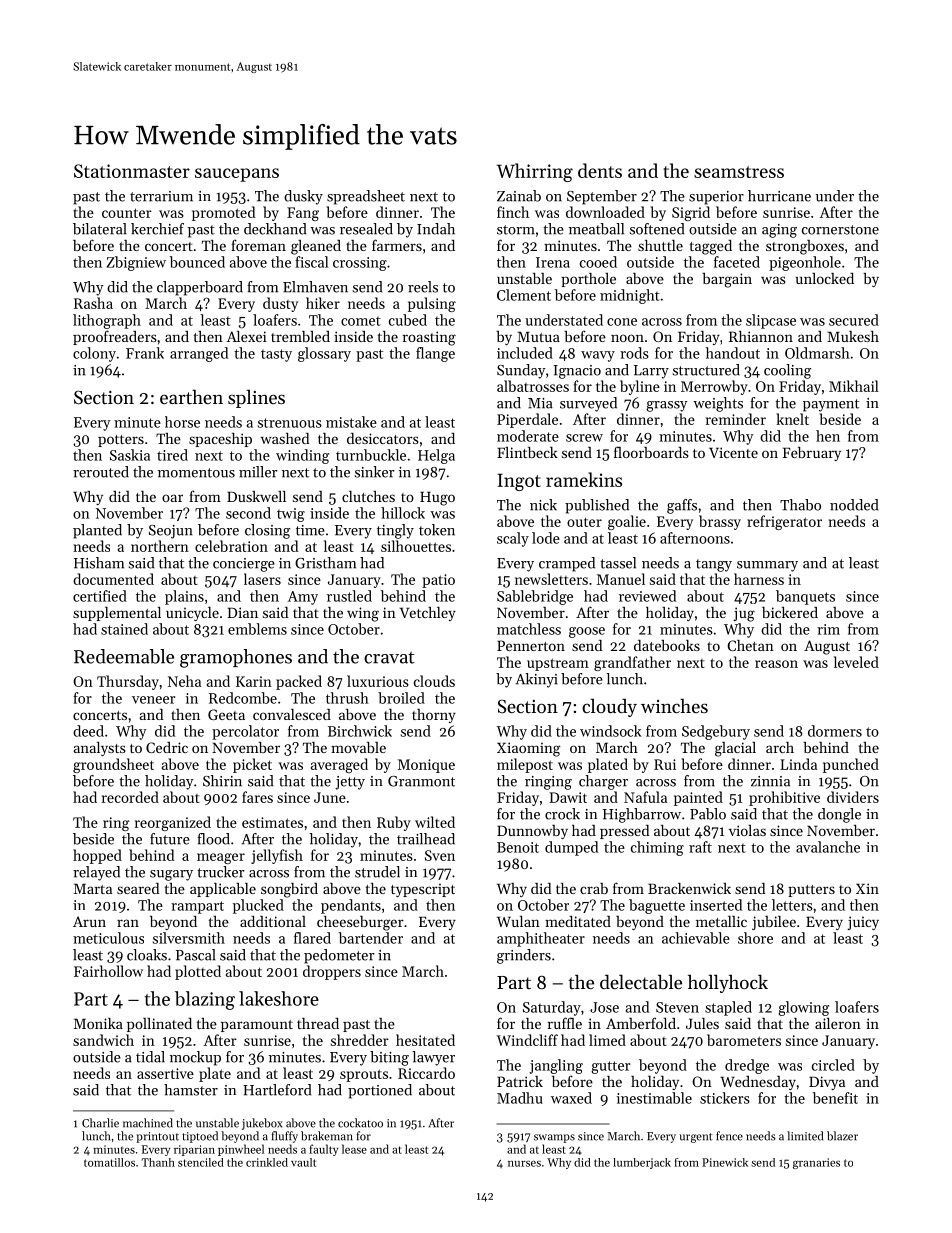 This image has width=952, height=1233. What do you see at coordinates (173, 823) in the image?
I see `reorganized` at bounding box center [173, 823].
